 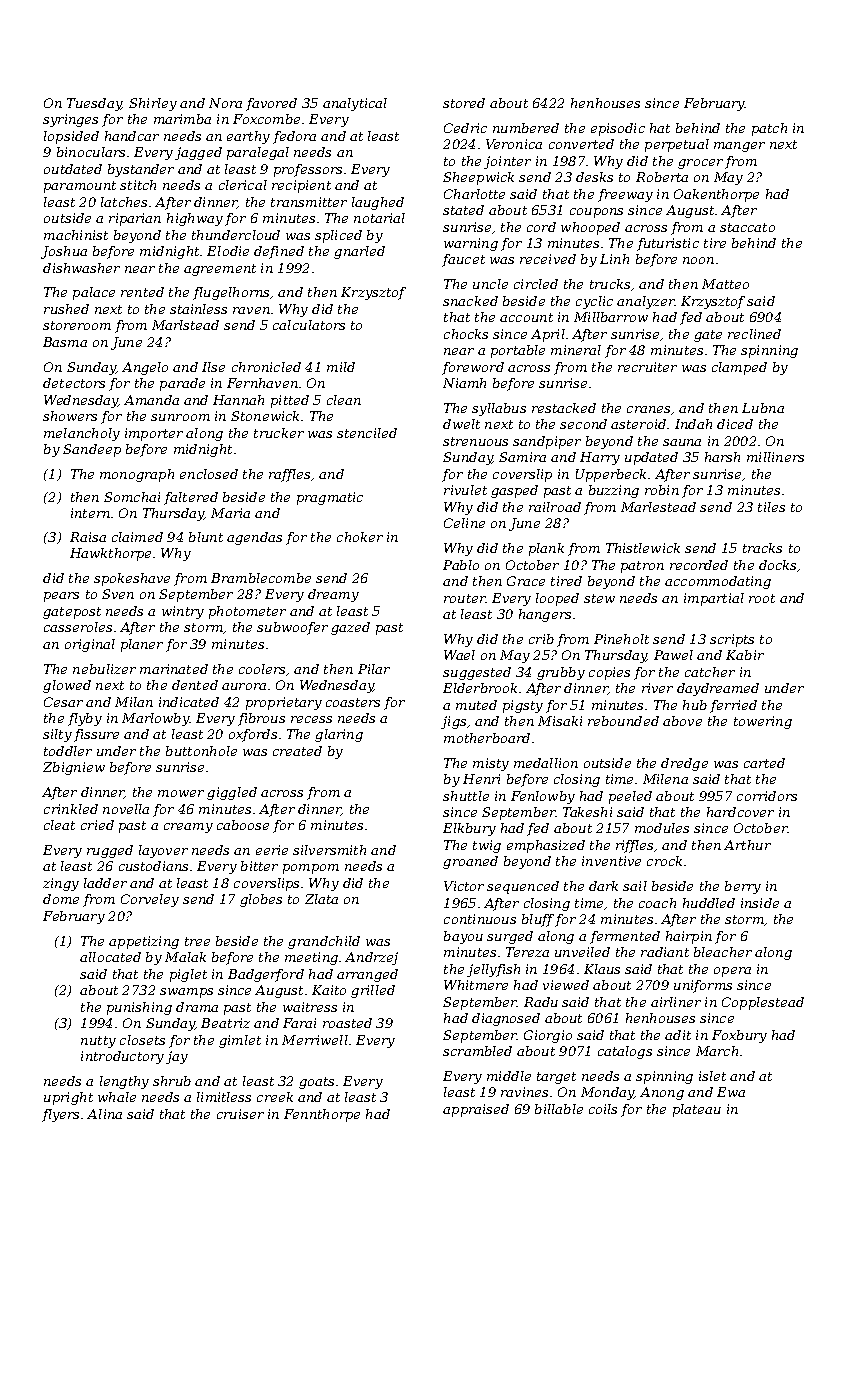 What do you see at coordinates (657, 688) in the page?
I see `river` at bounding box center [657, 688].
